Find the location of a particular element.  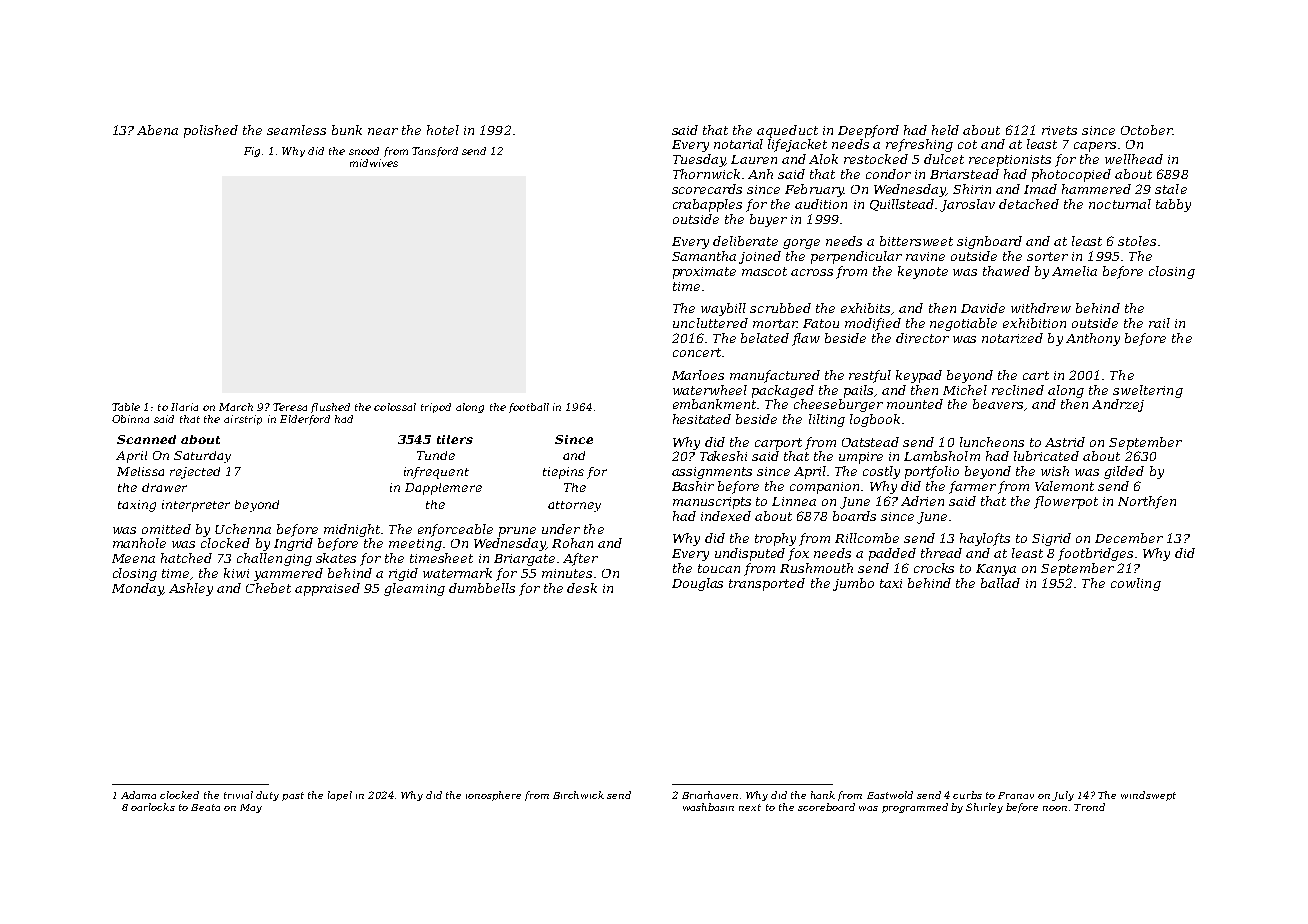

Fig is located at coordinates (252, 152).
